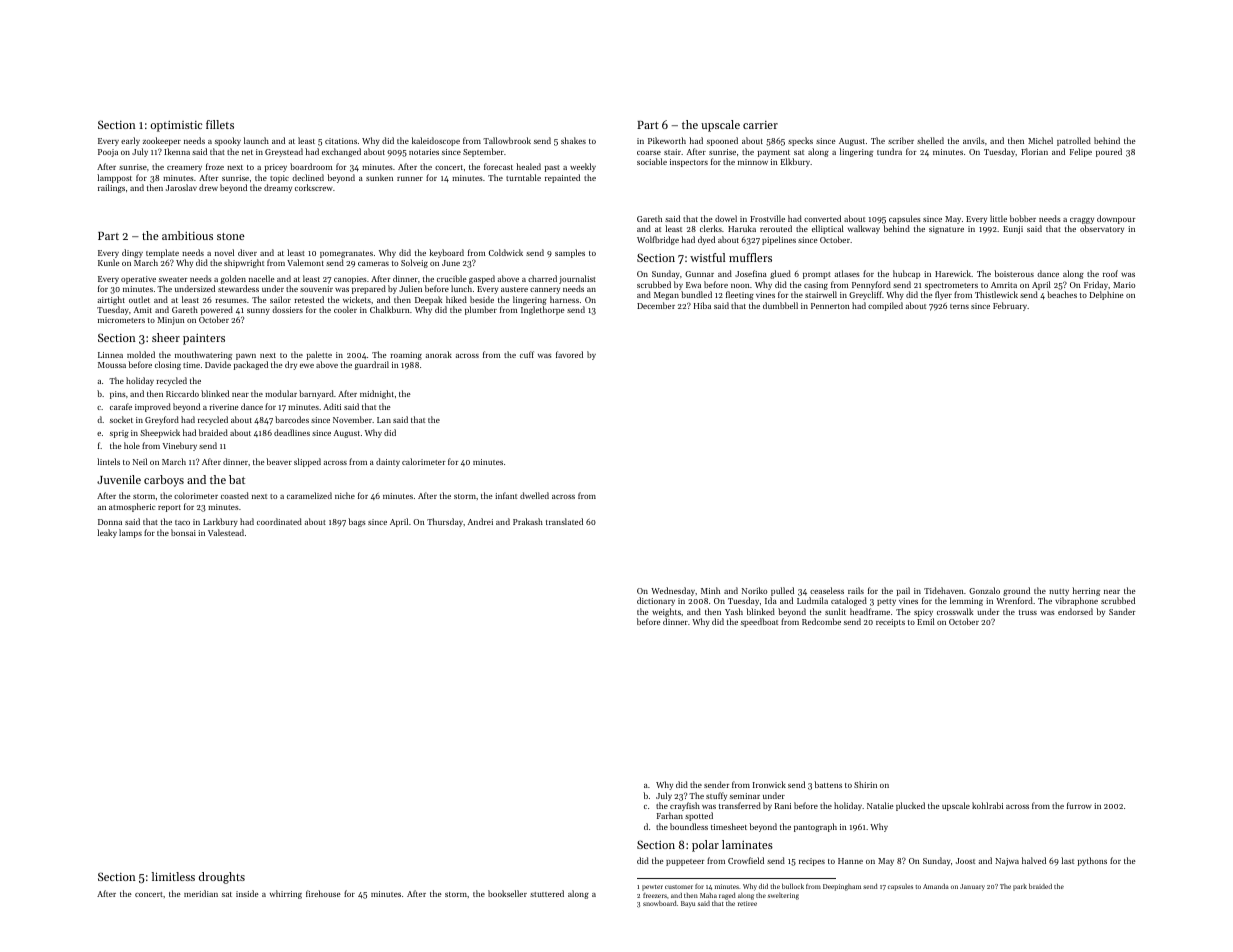 The image size is (1233, 952). What do you see at coordinates (1075, 611) in the screenshot?
I see `endorsed` at bounding box center [1075, 611].
